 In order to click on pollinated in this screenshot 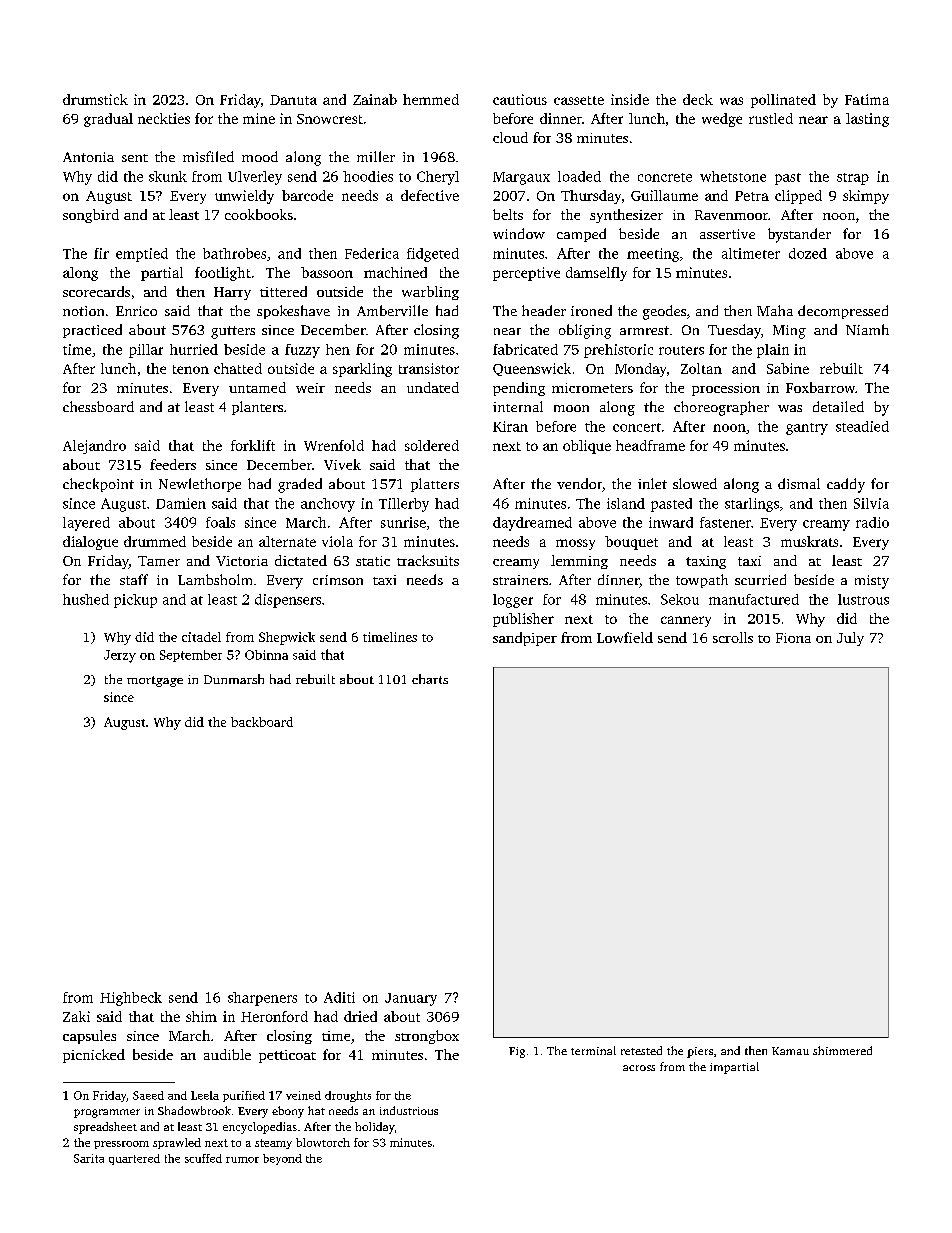, I will do `click(783, 101)`.
